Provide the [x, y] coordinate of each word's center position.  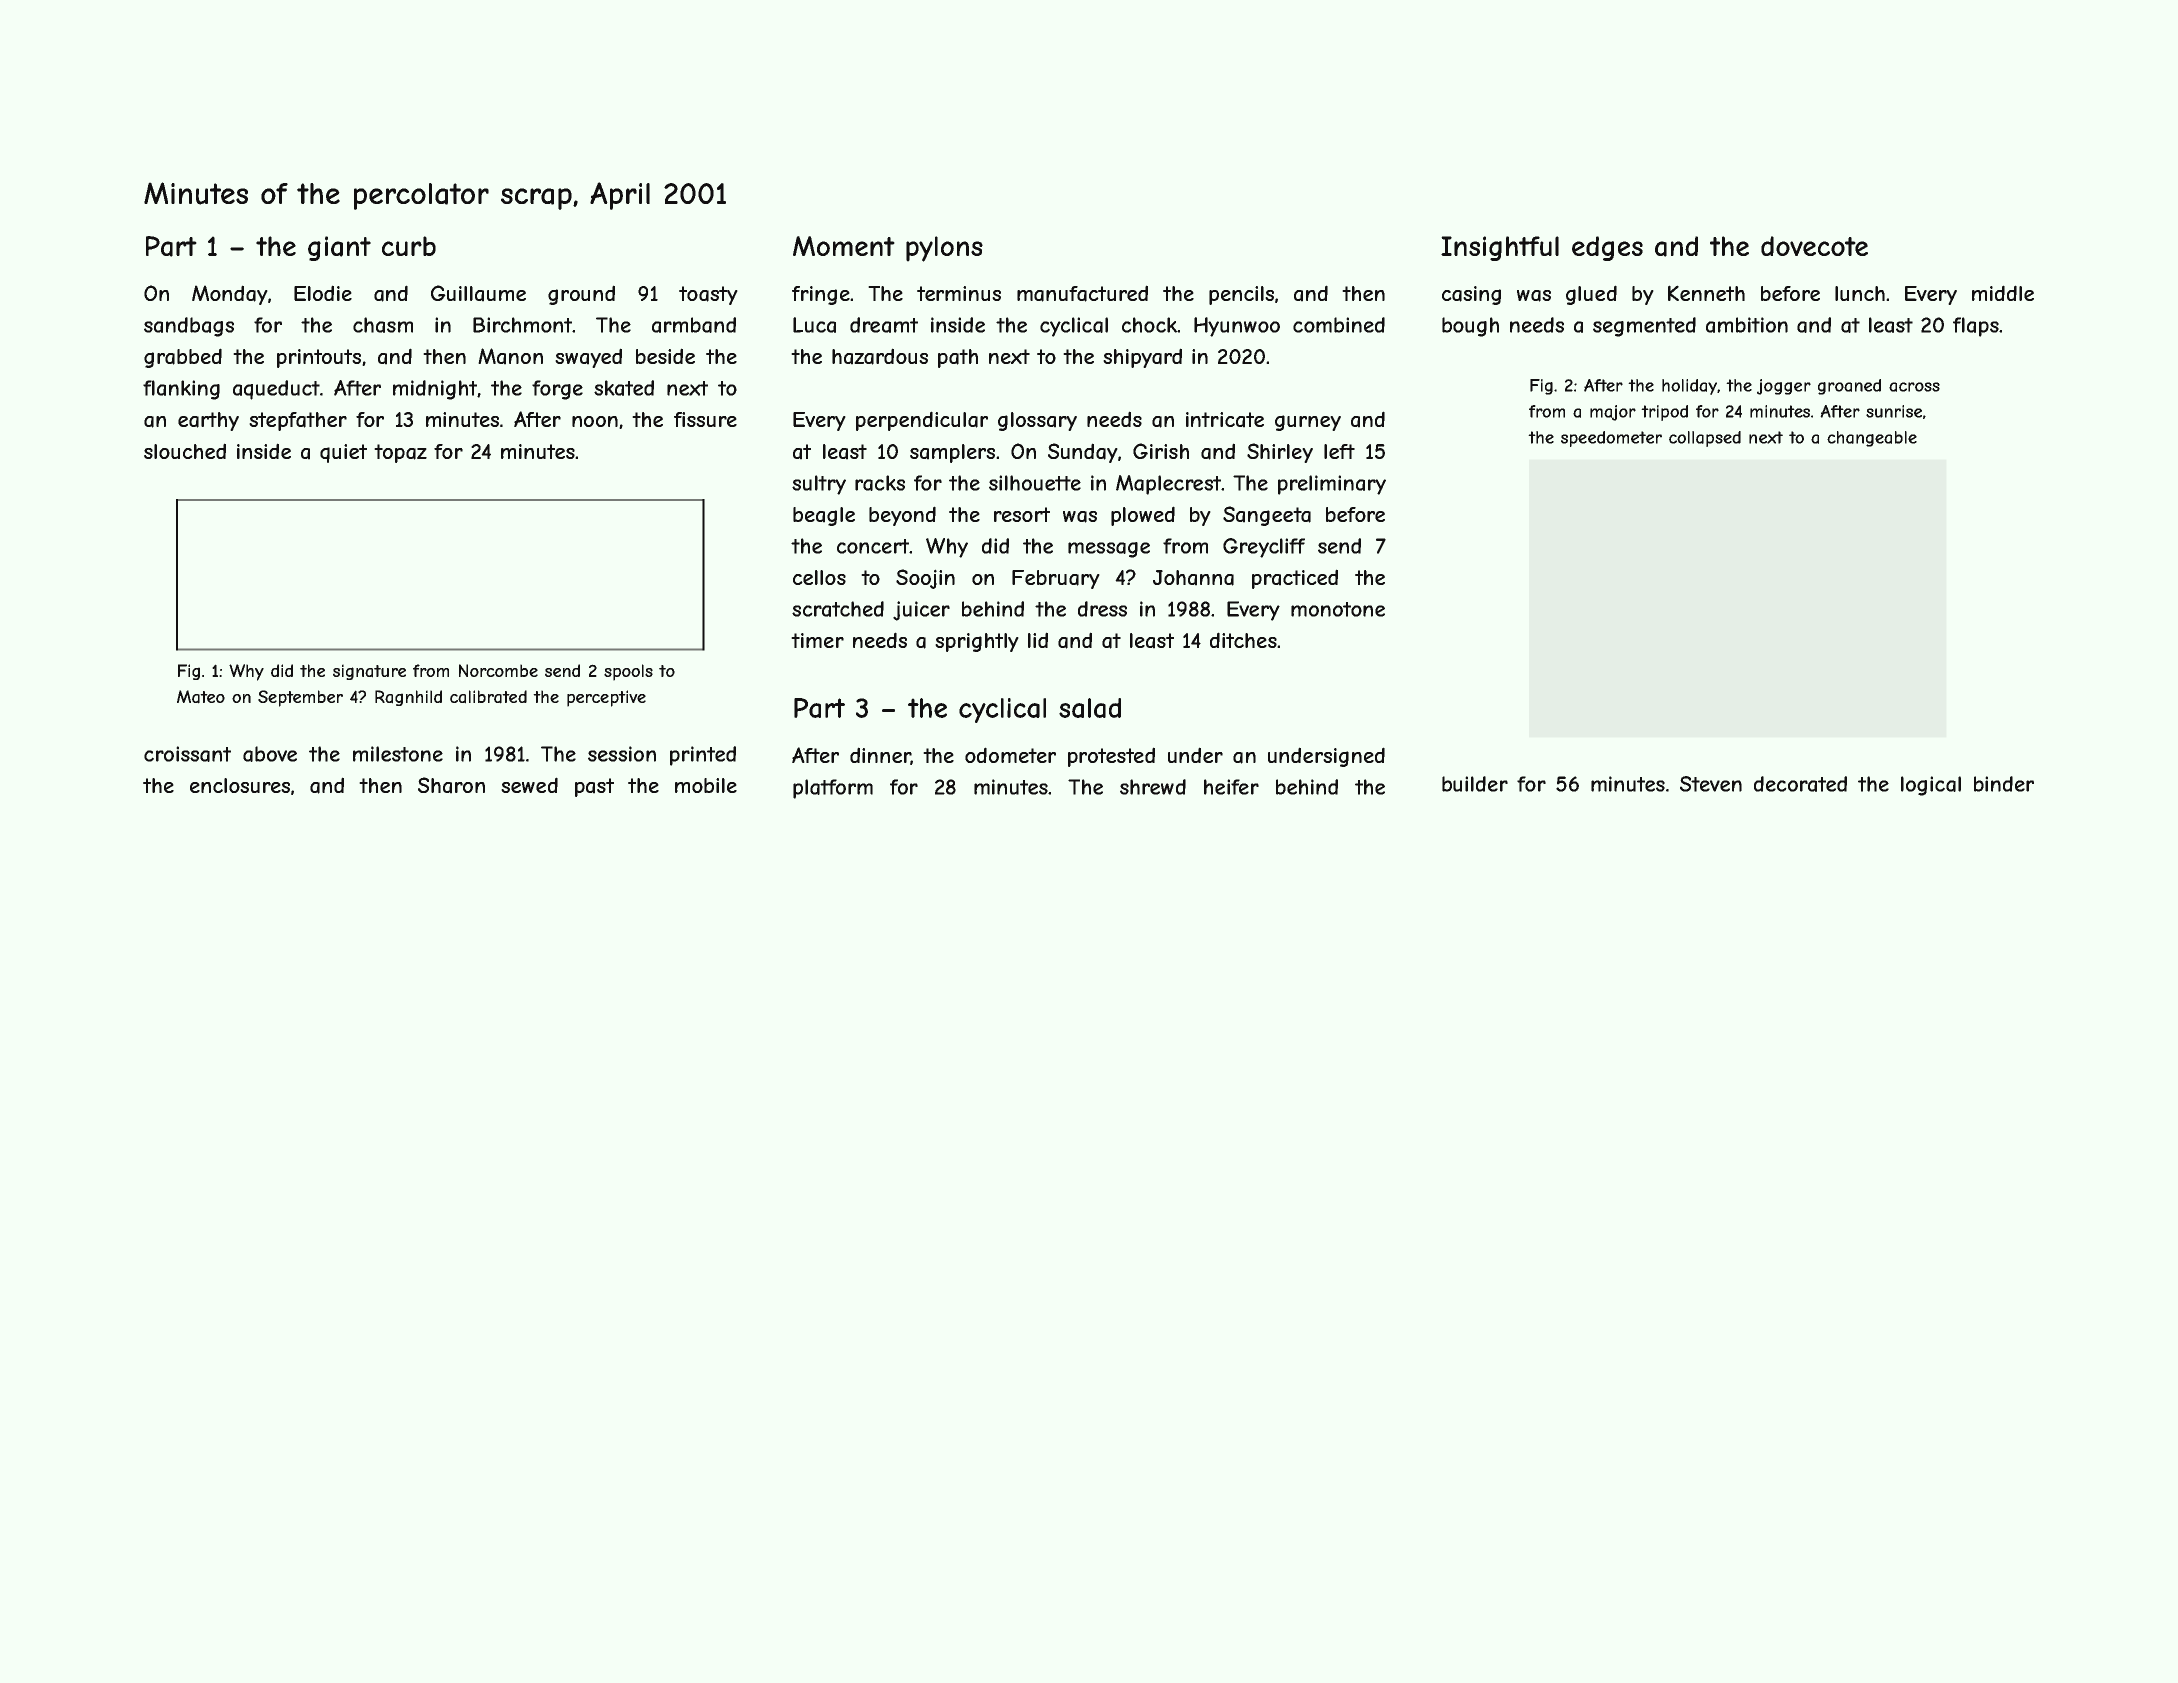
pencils [1241, 295]
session [622, 754]
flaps [1976, 327]
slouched [185, 451]
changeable [1872, 439]
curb [409, 246]
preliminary [1332, 485]
